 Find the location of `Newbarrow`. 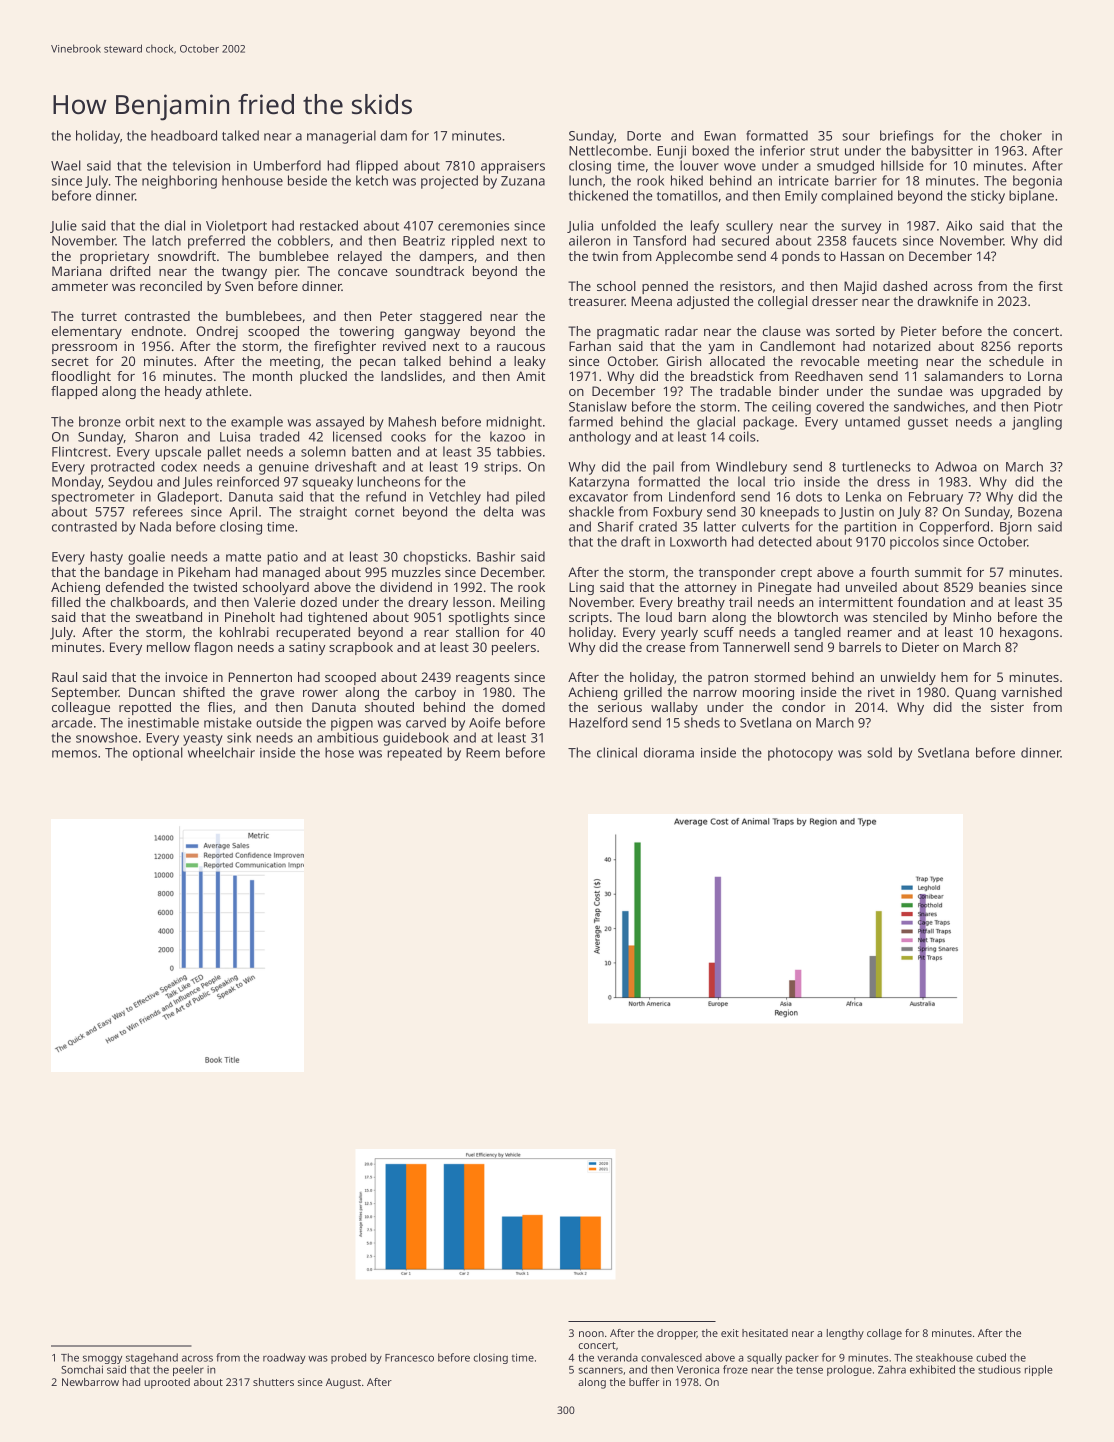

Newbarrow is located at coordinates (90, 1382).
